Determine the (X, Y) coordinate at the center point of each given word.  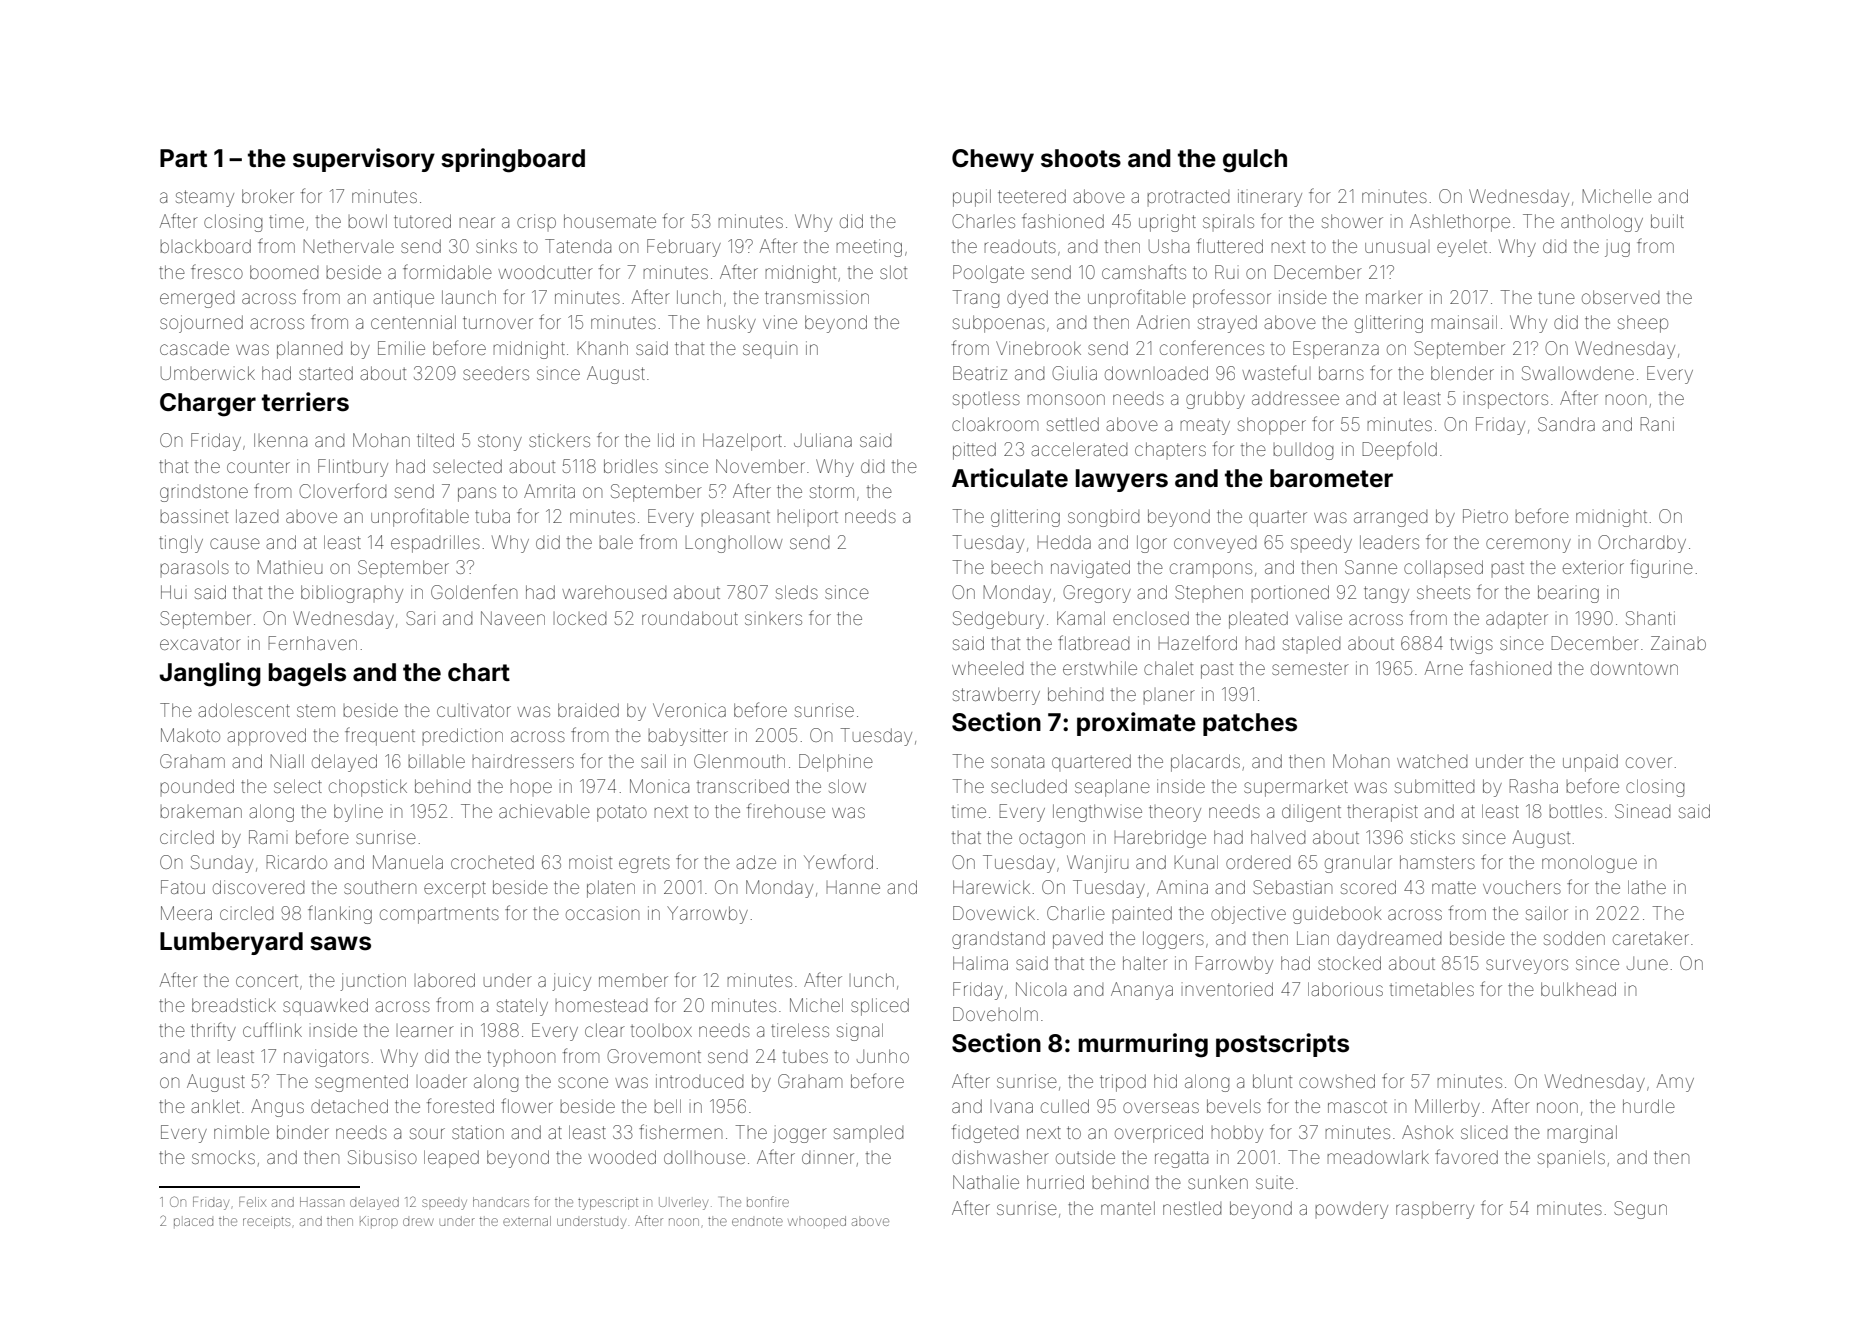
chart (479, 672)
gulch (1255, 161)
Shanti (1650, 618)
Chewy (993, 160)
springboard (513, 160)
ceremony (1528, 545)
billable (436, 762)
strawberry (996, 696)
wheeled (987, 668)
